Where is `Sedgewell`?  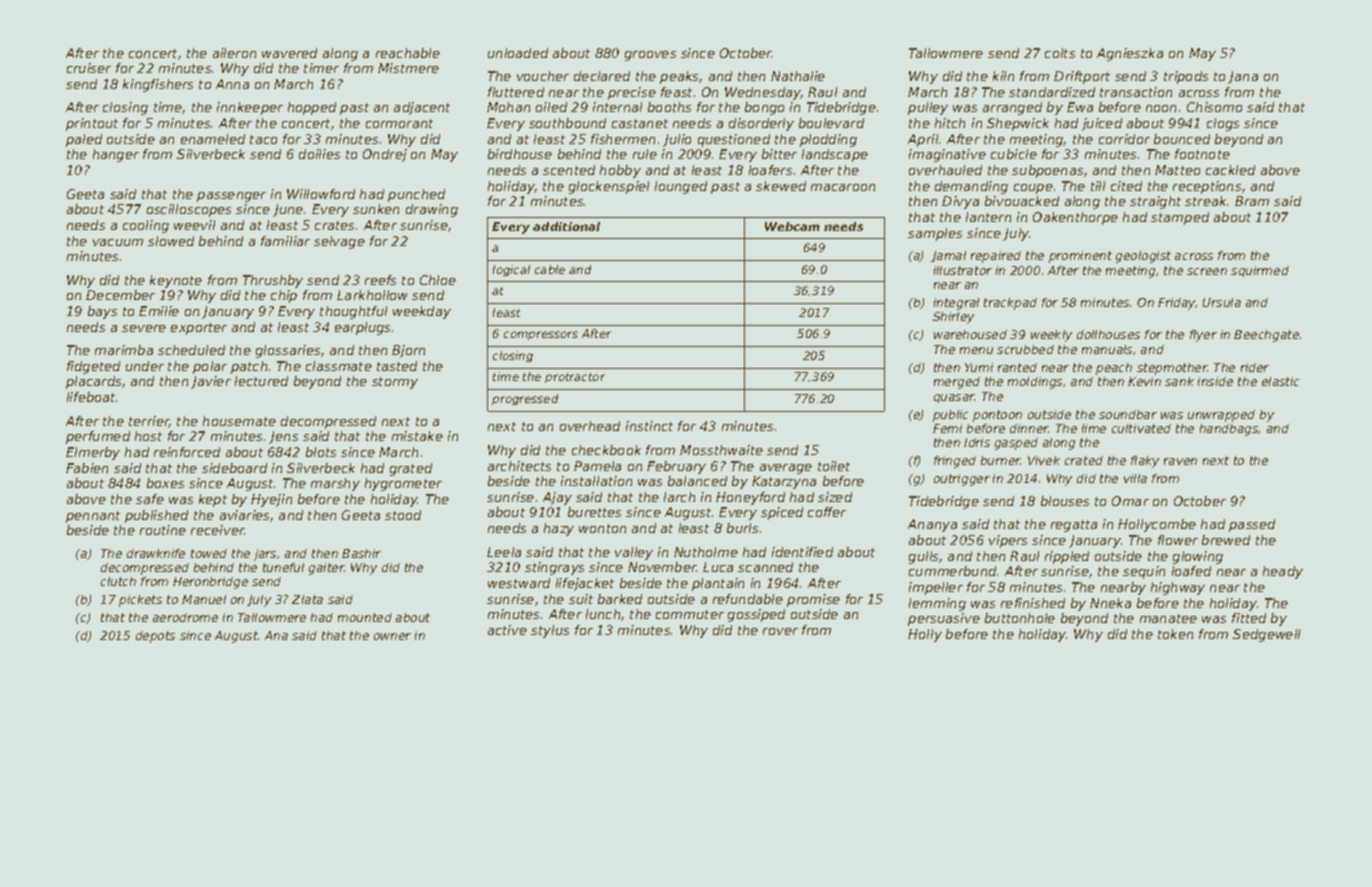 Sedgewell is located at coordinates (1266, 635).
